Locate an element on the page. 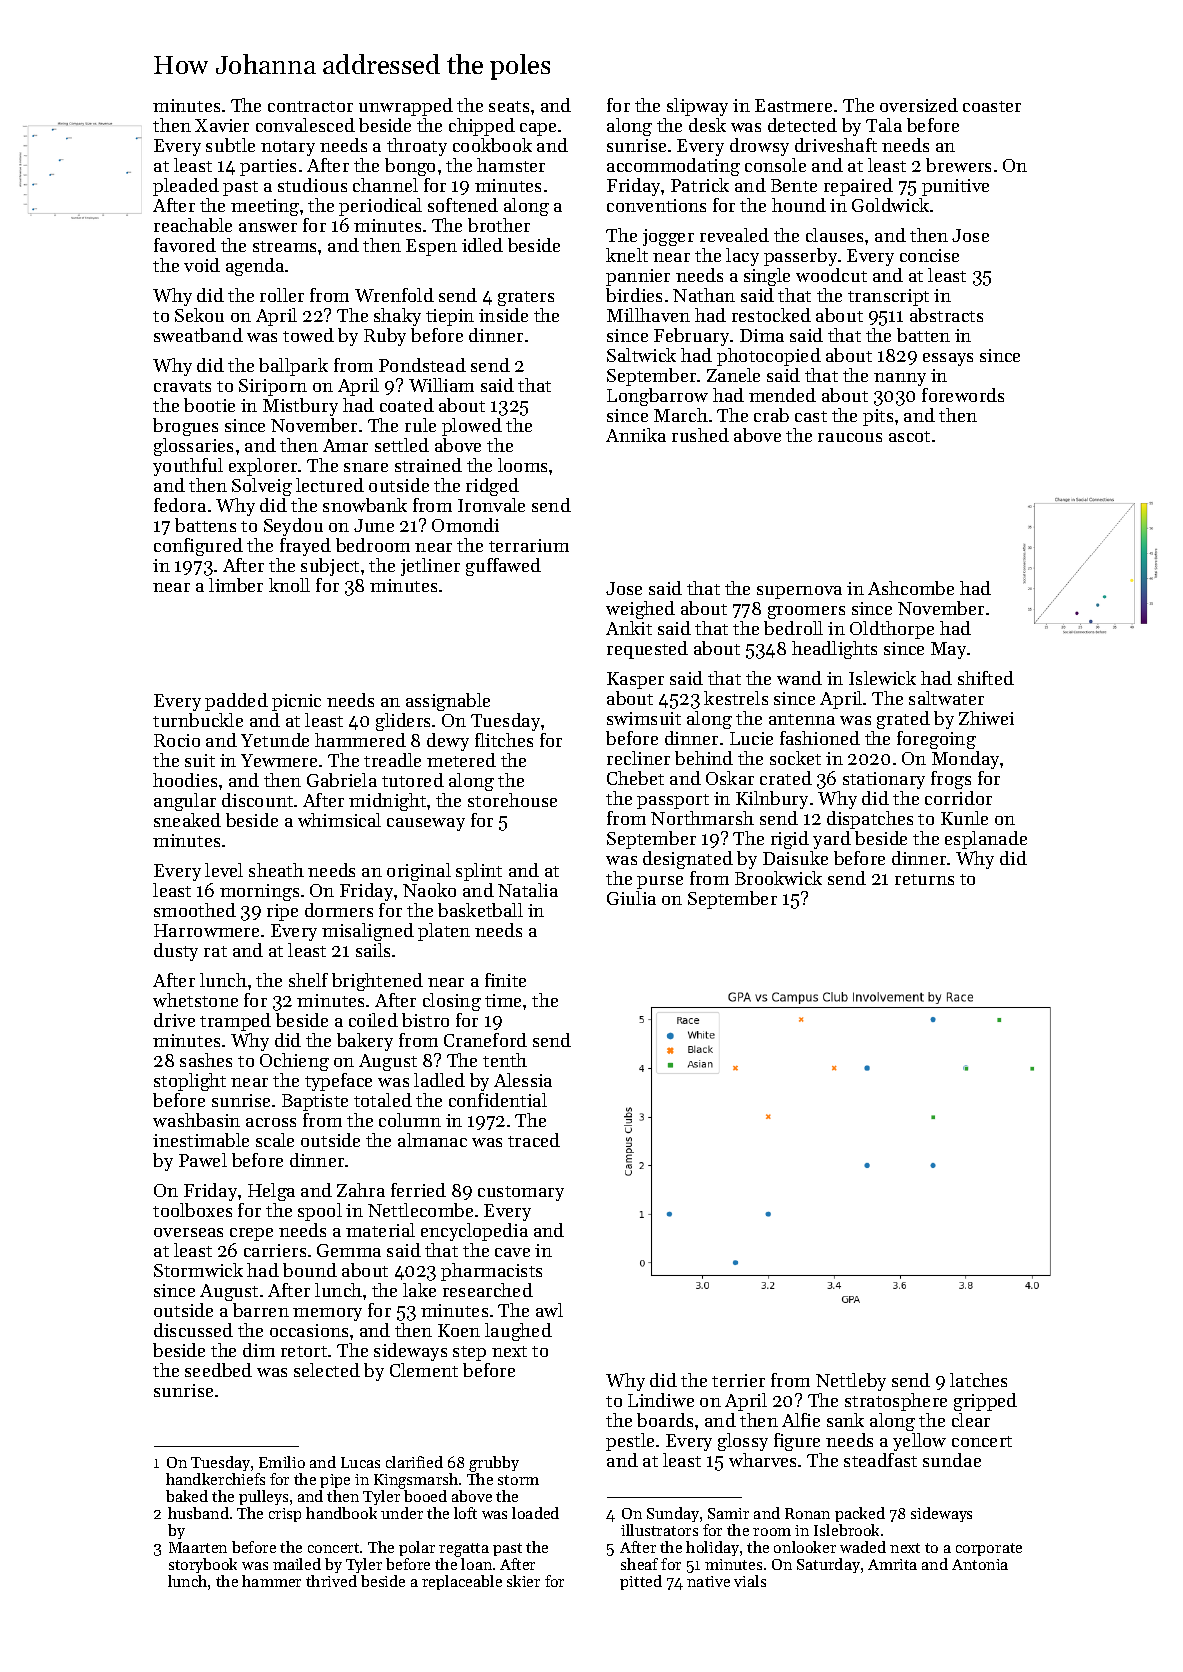  loan is located at coordinates (476, 1564).
